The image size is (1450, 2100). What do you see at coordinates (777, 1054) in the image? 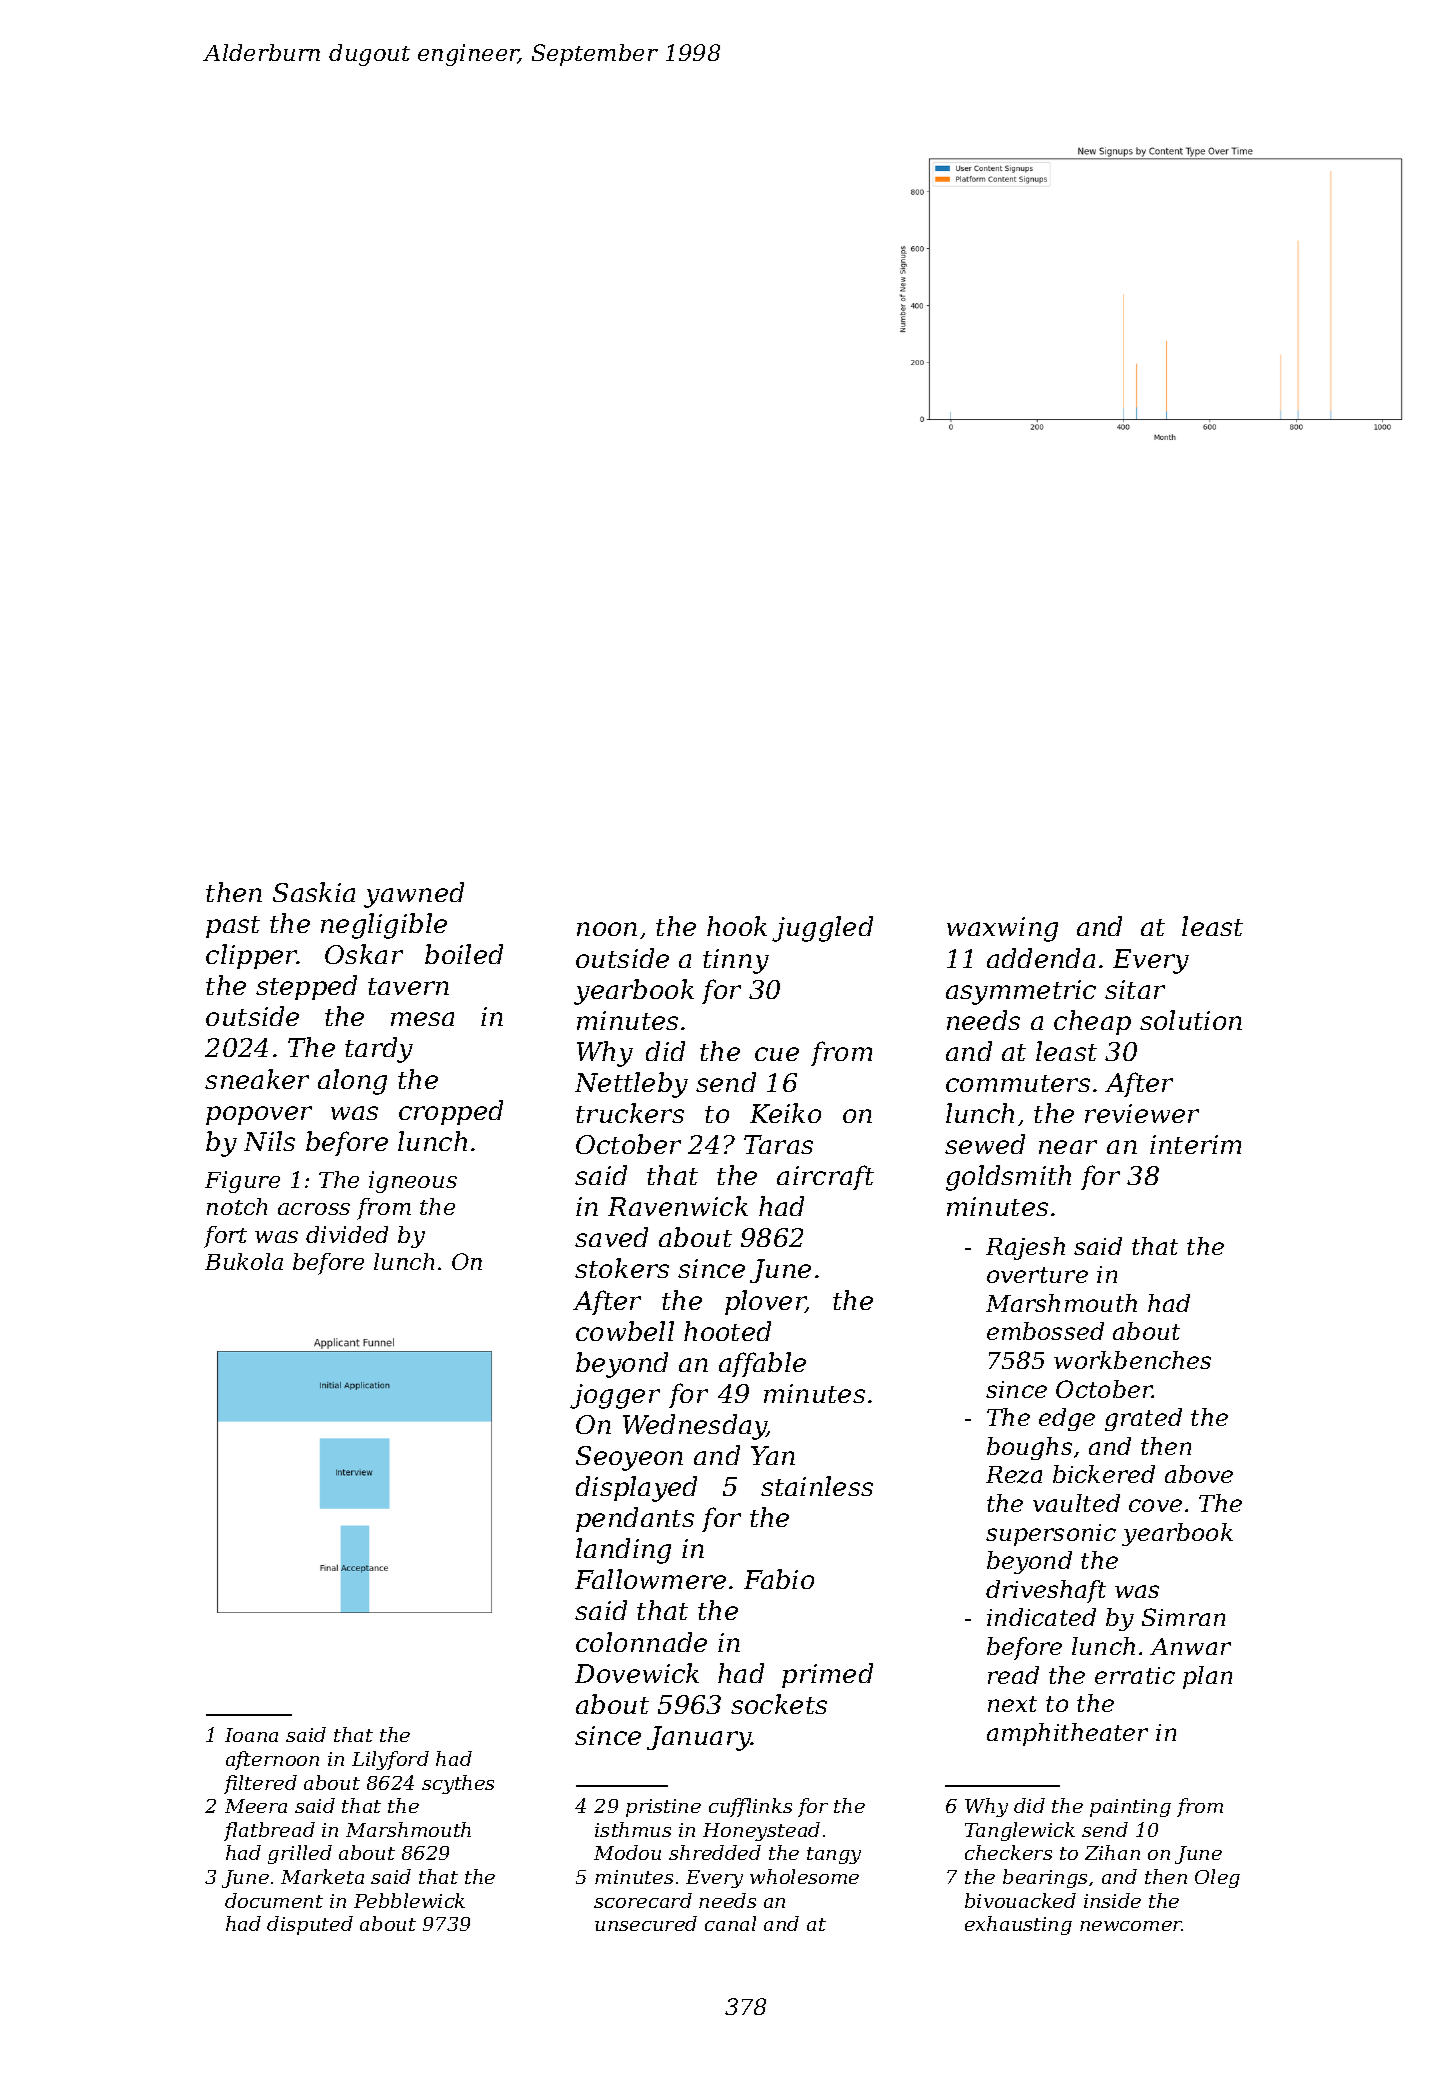
I see `cue` at bounding box center [777, 1054].
